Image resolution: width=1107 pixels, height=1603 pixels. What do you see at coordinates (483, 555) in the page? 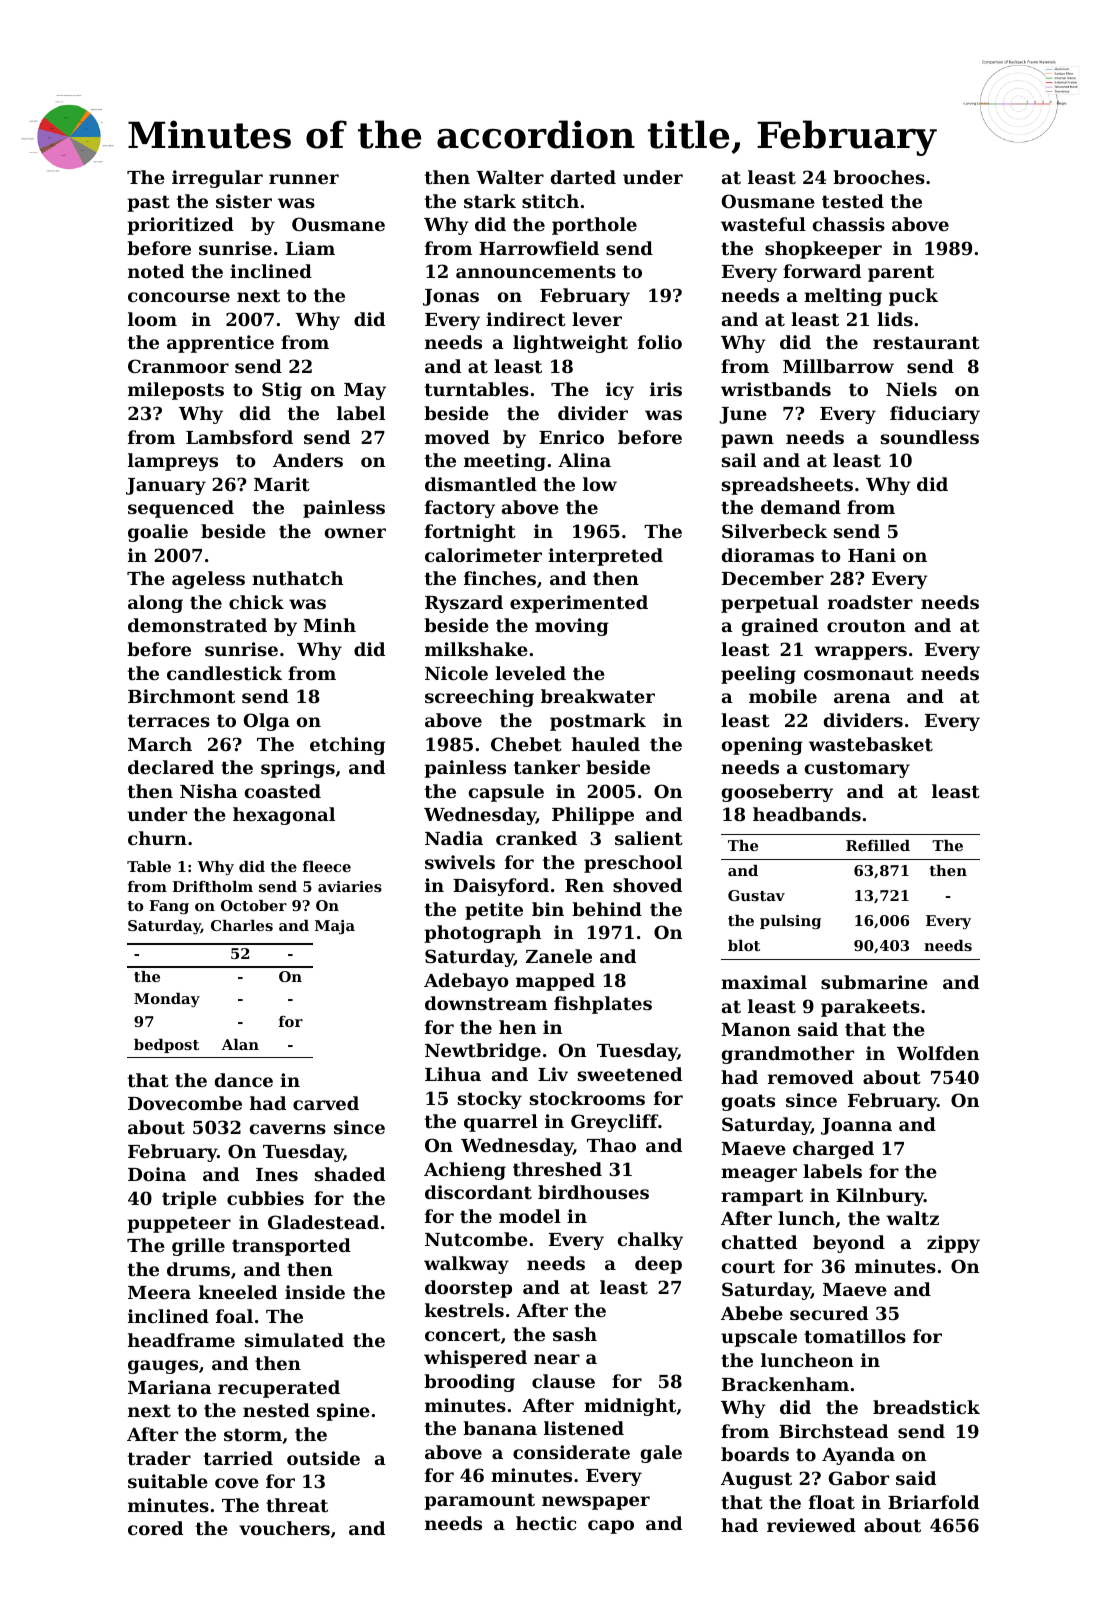
I see `calorimeter` at bounding box center [483, 555].
